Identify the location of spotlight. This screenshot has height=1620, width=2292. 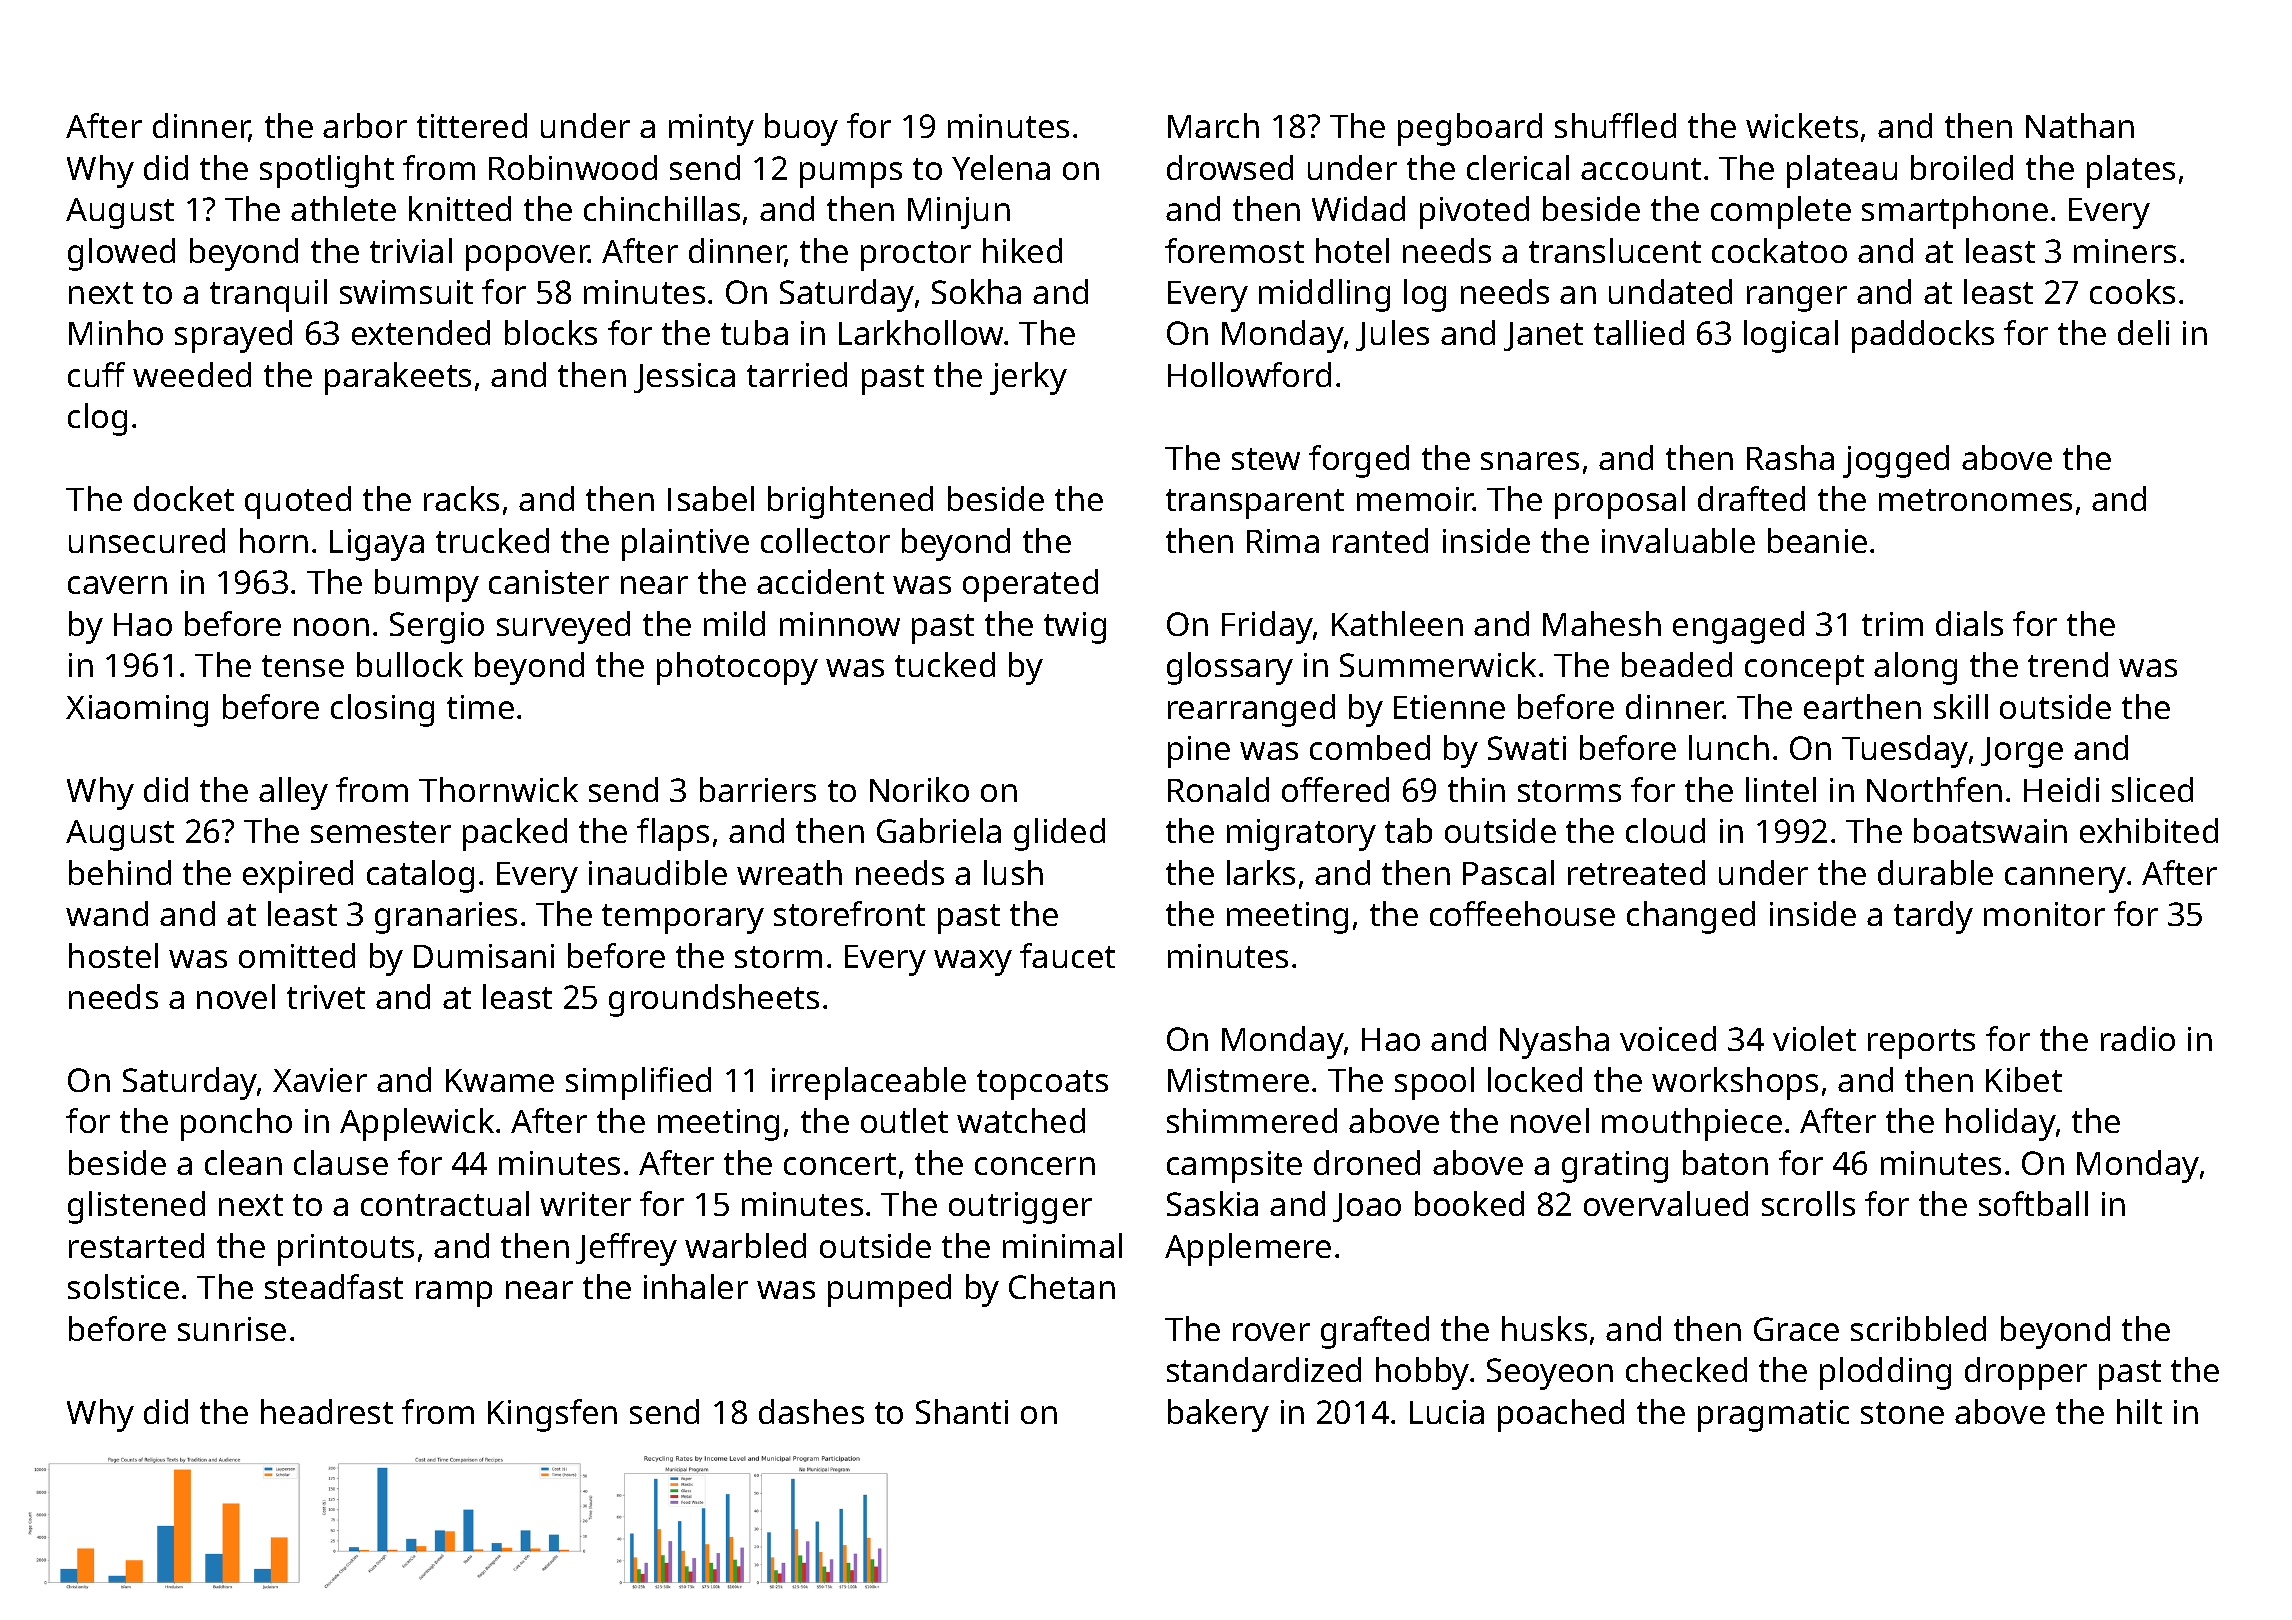
(327, 171).
